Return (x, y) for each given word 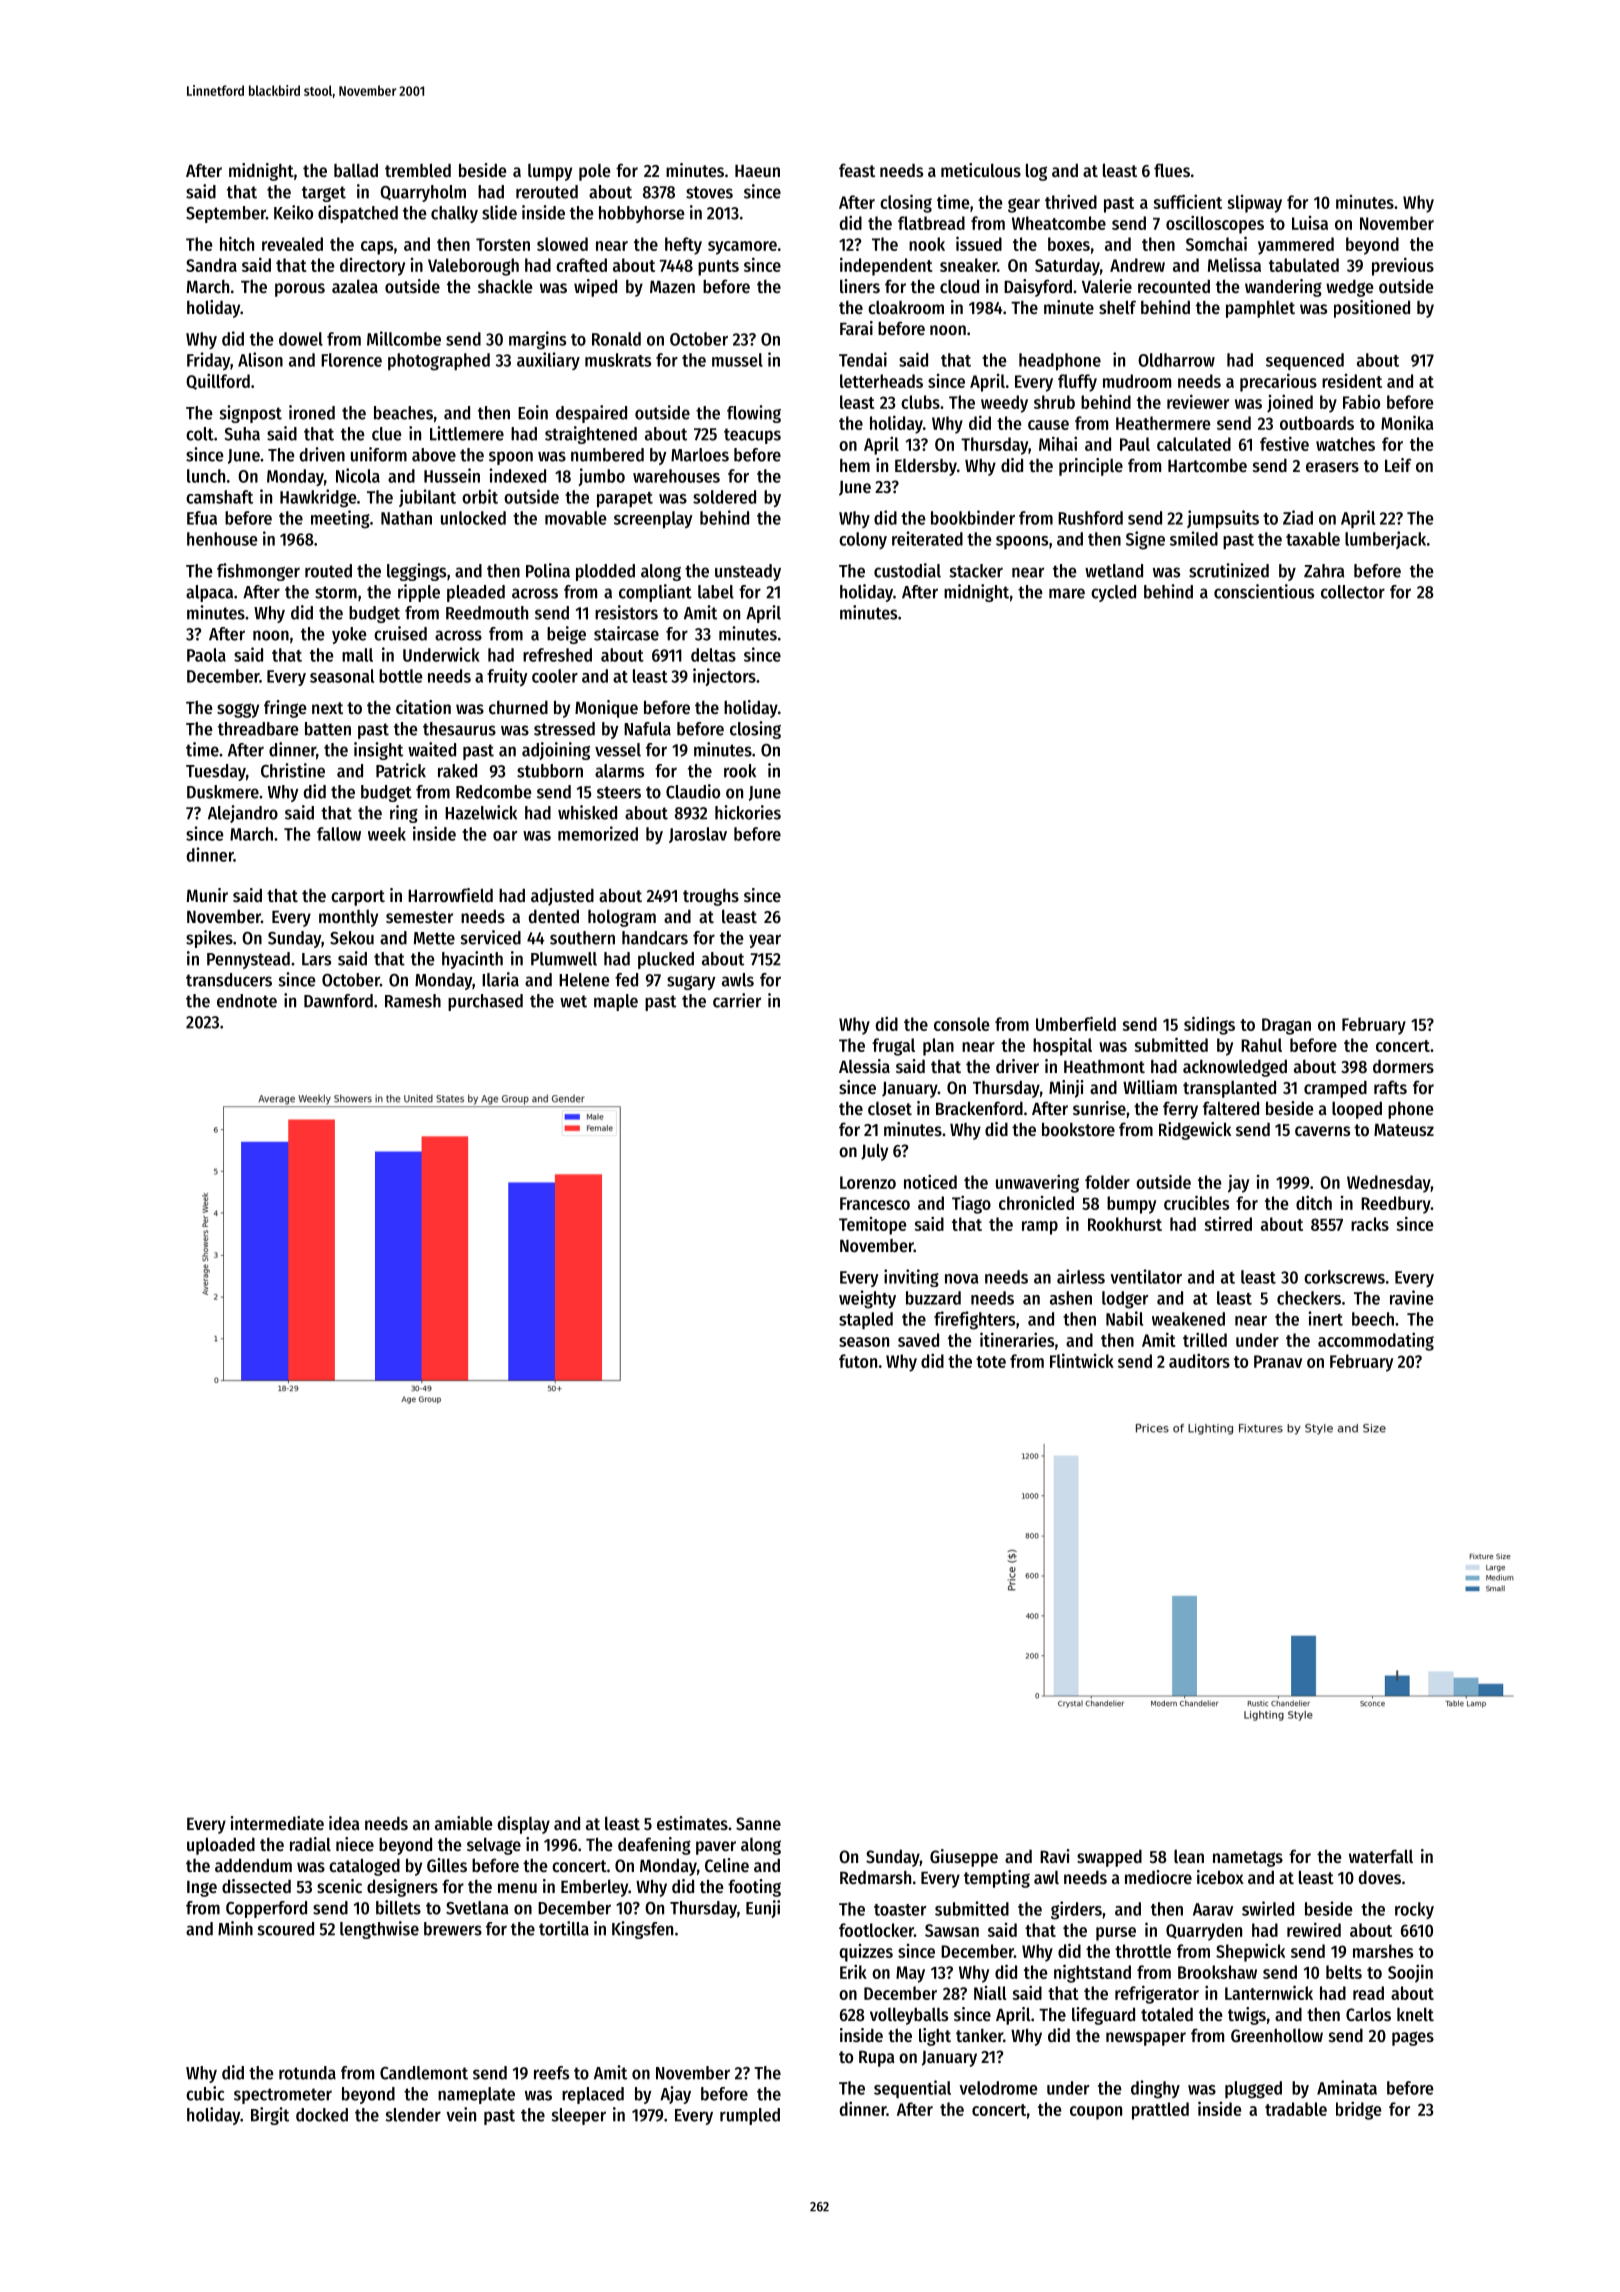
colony (863, 540)
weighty (867, 1299)
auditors (1199, 1360)
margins (537, 340)
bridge (1359, 2110)
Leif (1398, 465)
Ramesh (413, 1001)
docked (322, 2115)
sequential (912, 2089)
